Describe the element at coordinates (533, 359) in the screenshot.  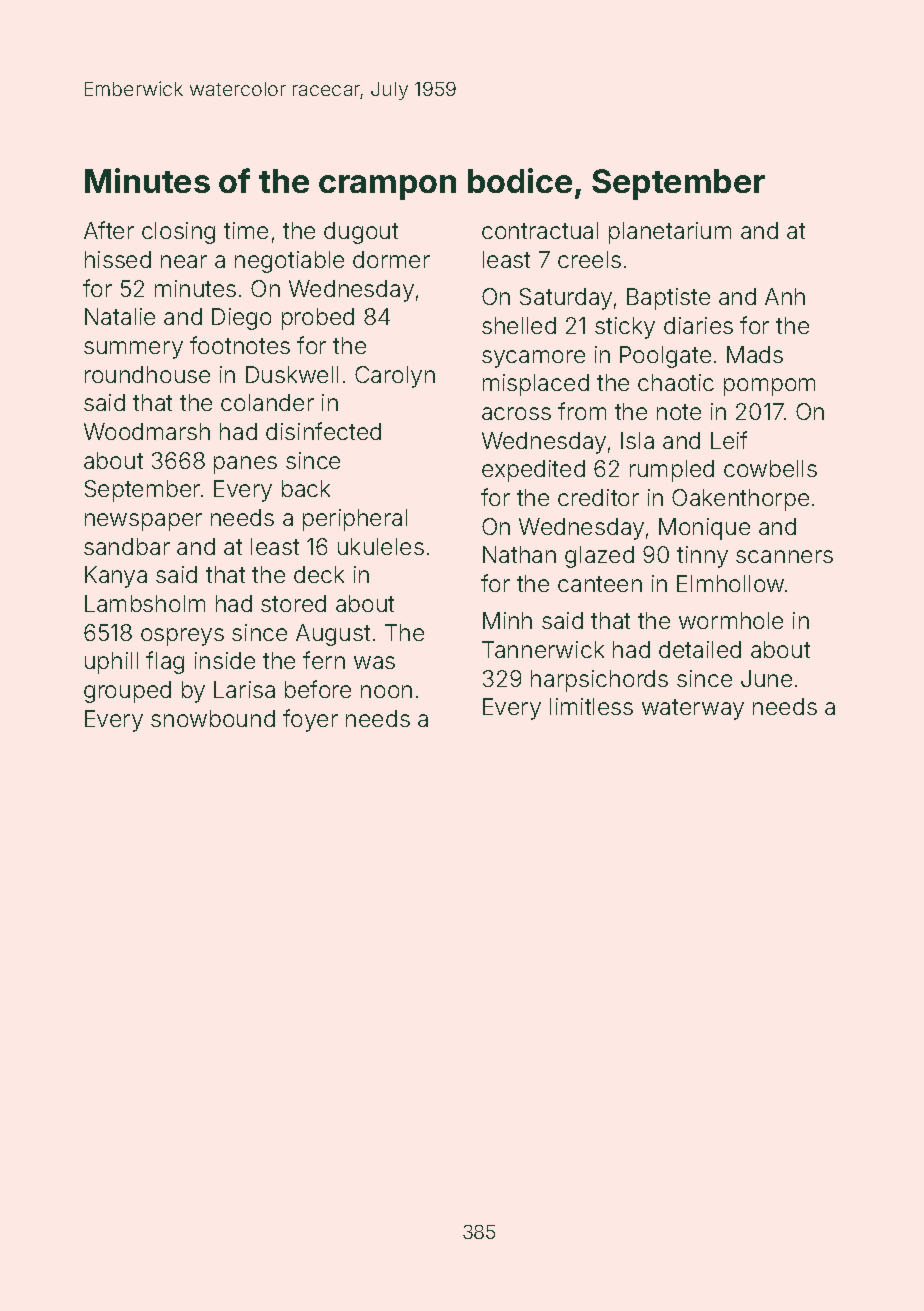
I see `sycamore` at that location.
